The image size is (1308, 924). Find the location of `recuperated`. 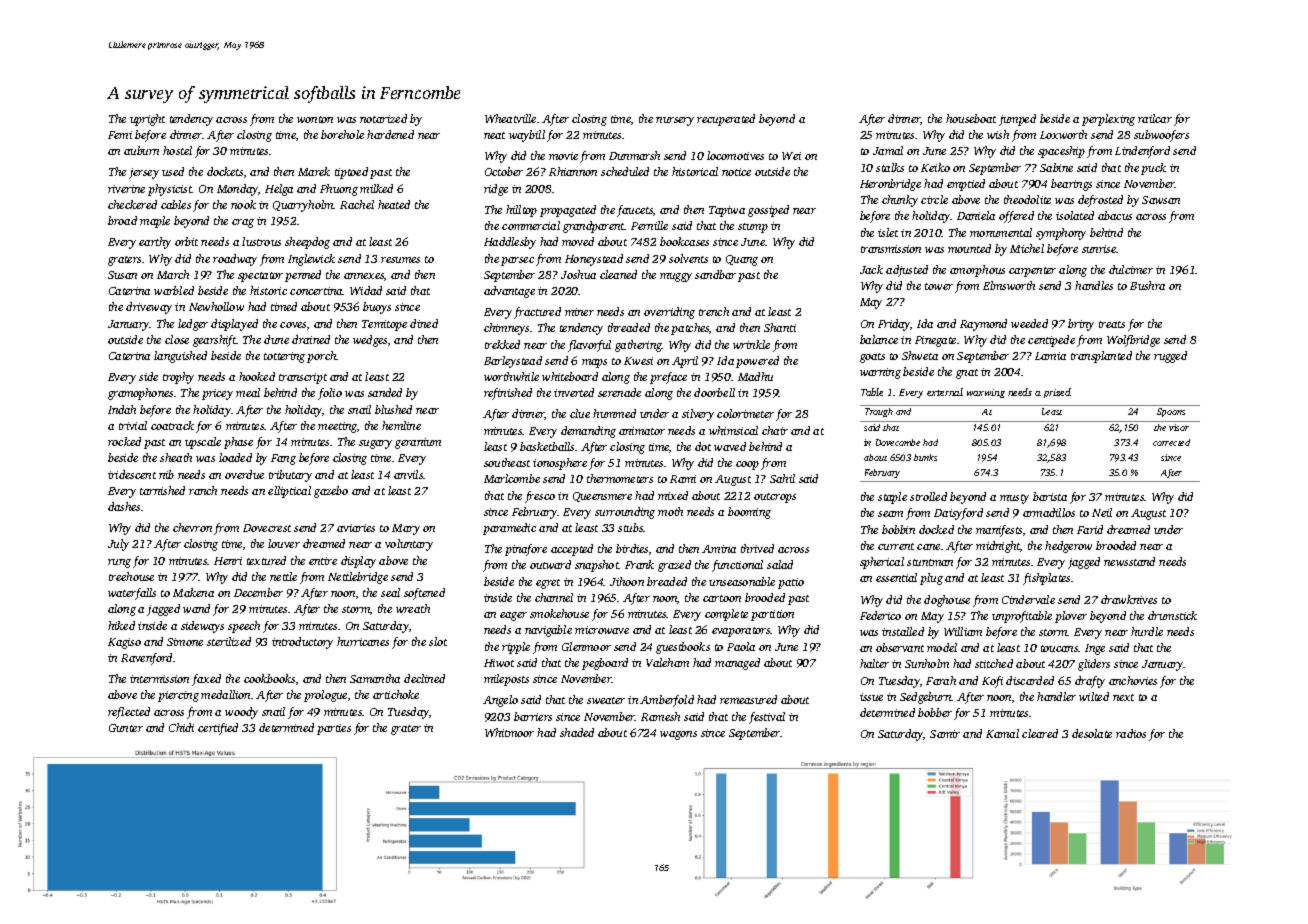

recuperated is located at coordinates (726, 120).
